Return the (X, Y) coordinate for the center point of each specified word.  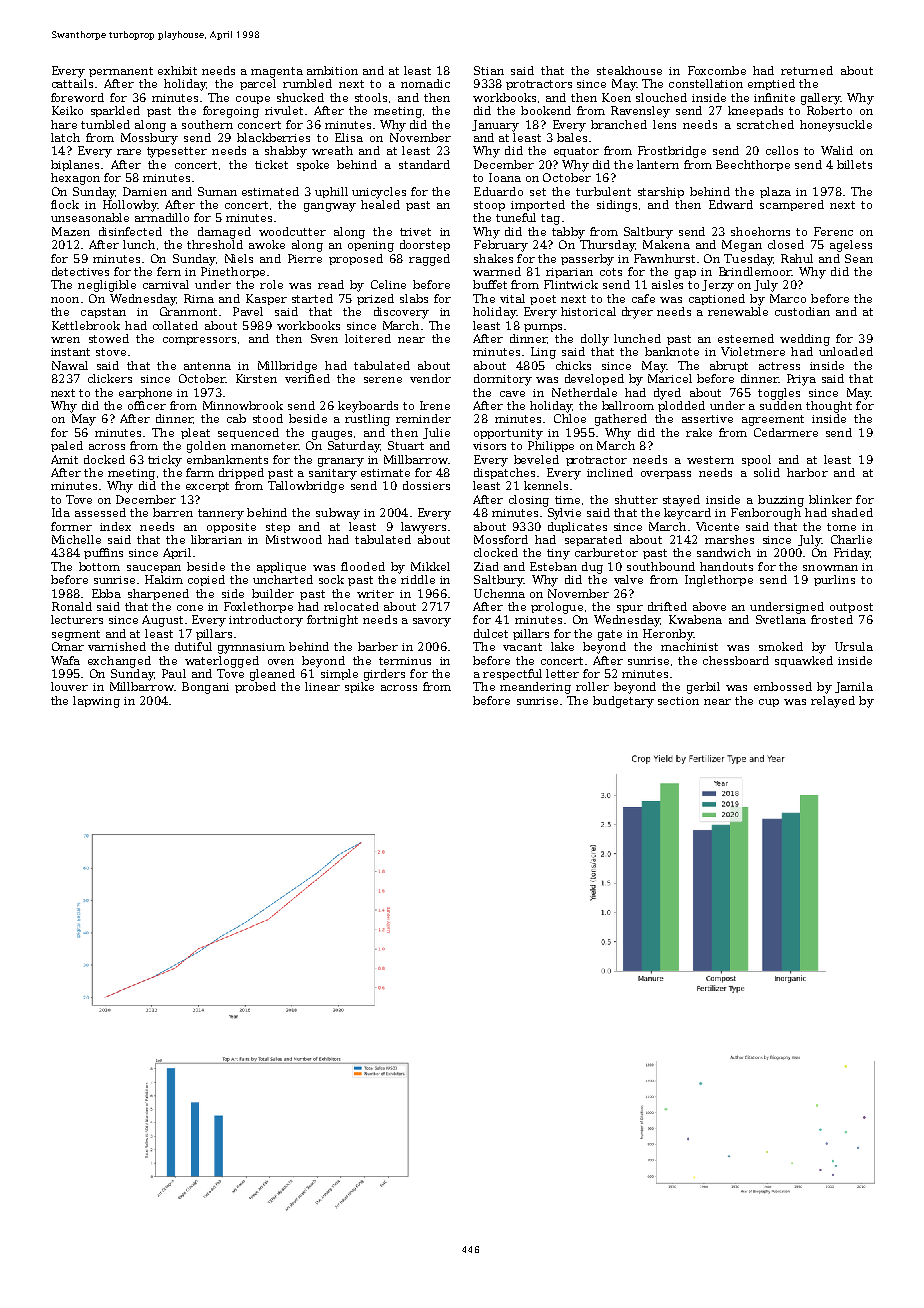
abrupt (729, 366)
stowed (109, 338)
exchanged (119, 662)
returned (807, 70)
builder (273, 593)
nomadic (425, 83)
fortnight (332, 621)
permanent (121, 72)
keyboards (368, 407)
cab (236, 418)
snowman (830, 568)
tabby (568, 233)
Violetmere (753, 351)
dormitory (503, 380)
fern (169, 271)
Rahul (797, 258)
